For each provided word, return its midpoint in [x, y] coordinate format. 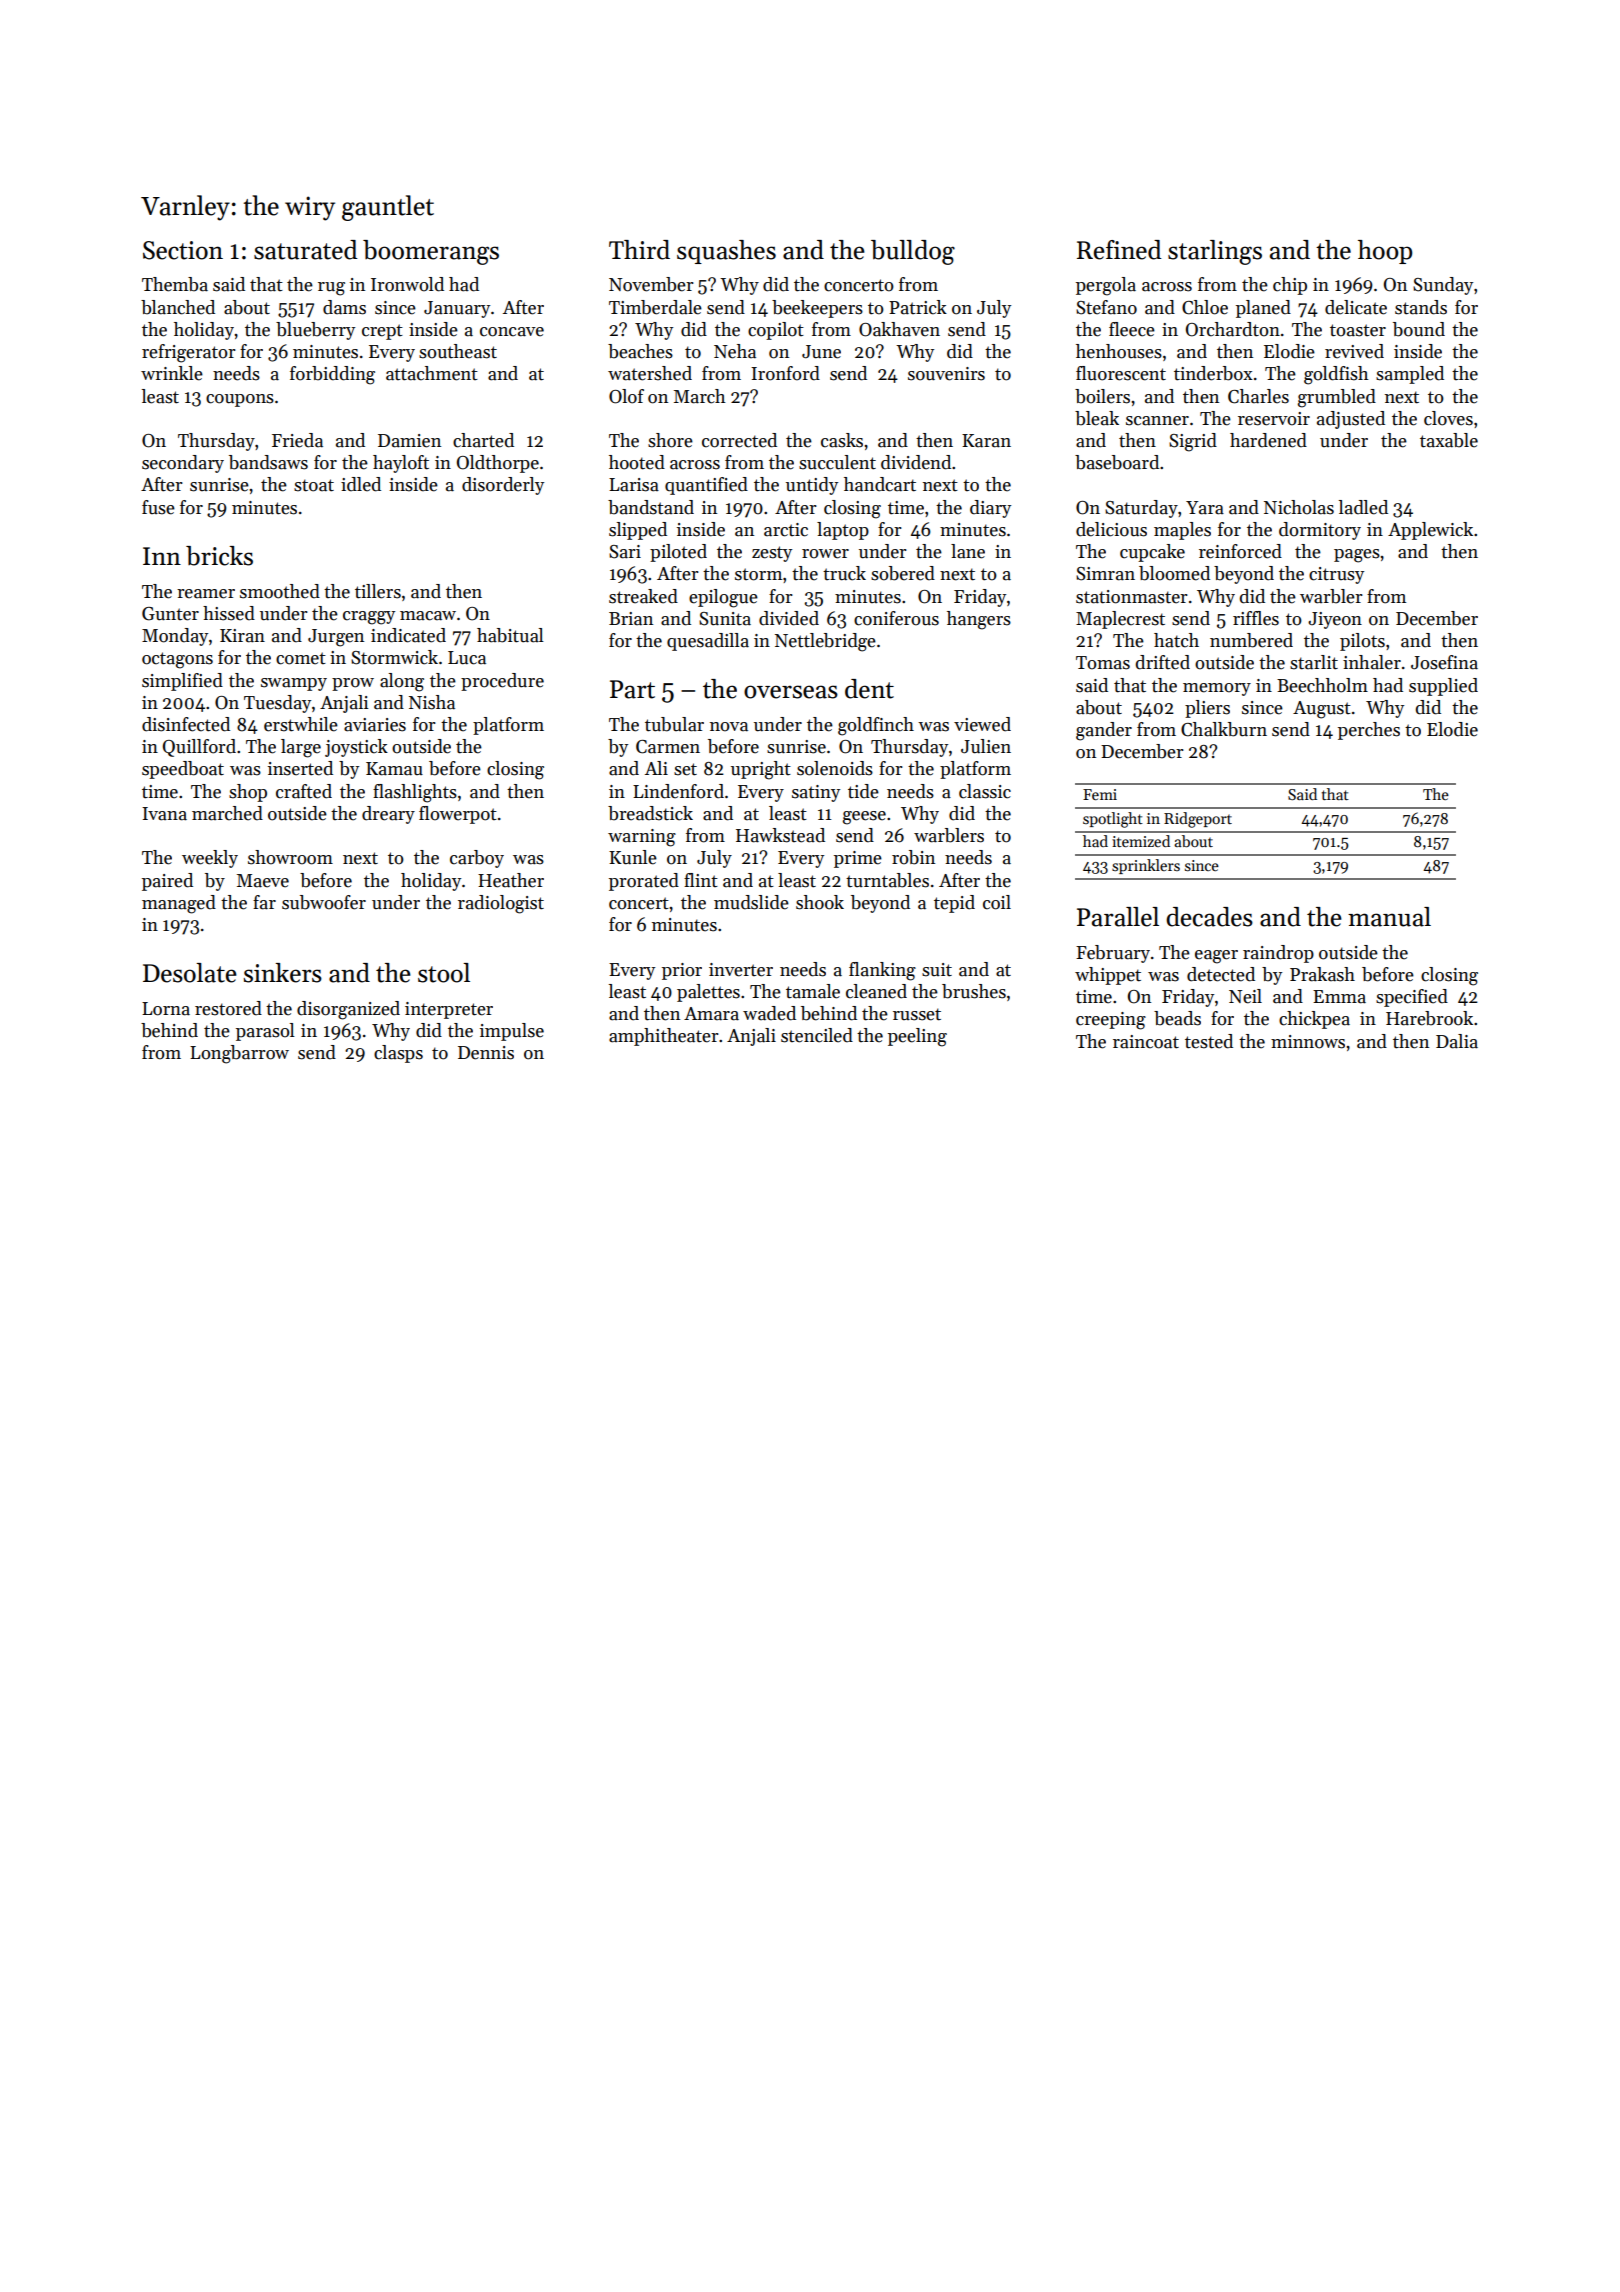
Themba [175, 284]
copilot [776, 331]
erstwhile [301, 724]
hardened [1268, 440]
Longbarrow [239, 1054]
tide [863, 791]
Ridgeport [1198, 820]
